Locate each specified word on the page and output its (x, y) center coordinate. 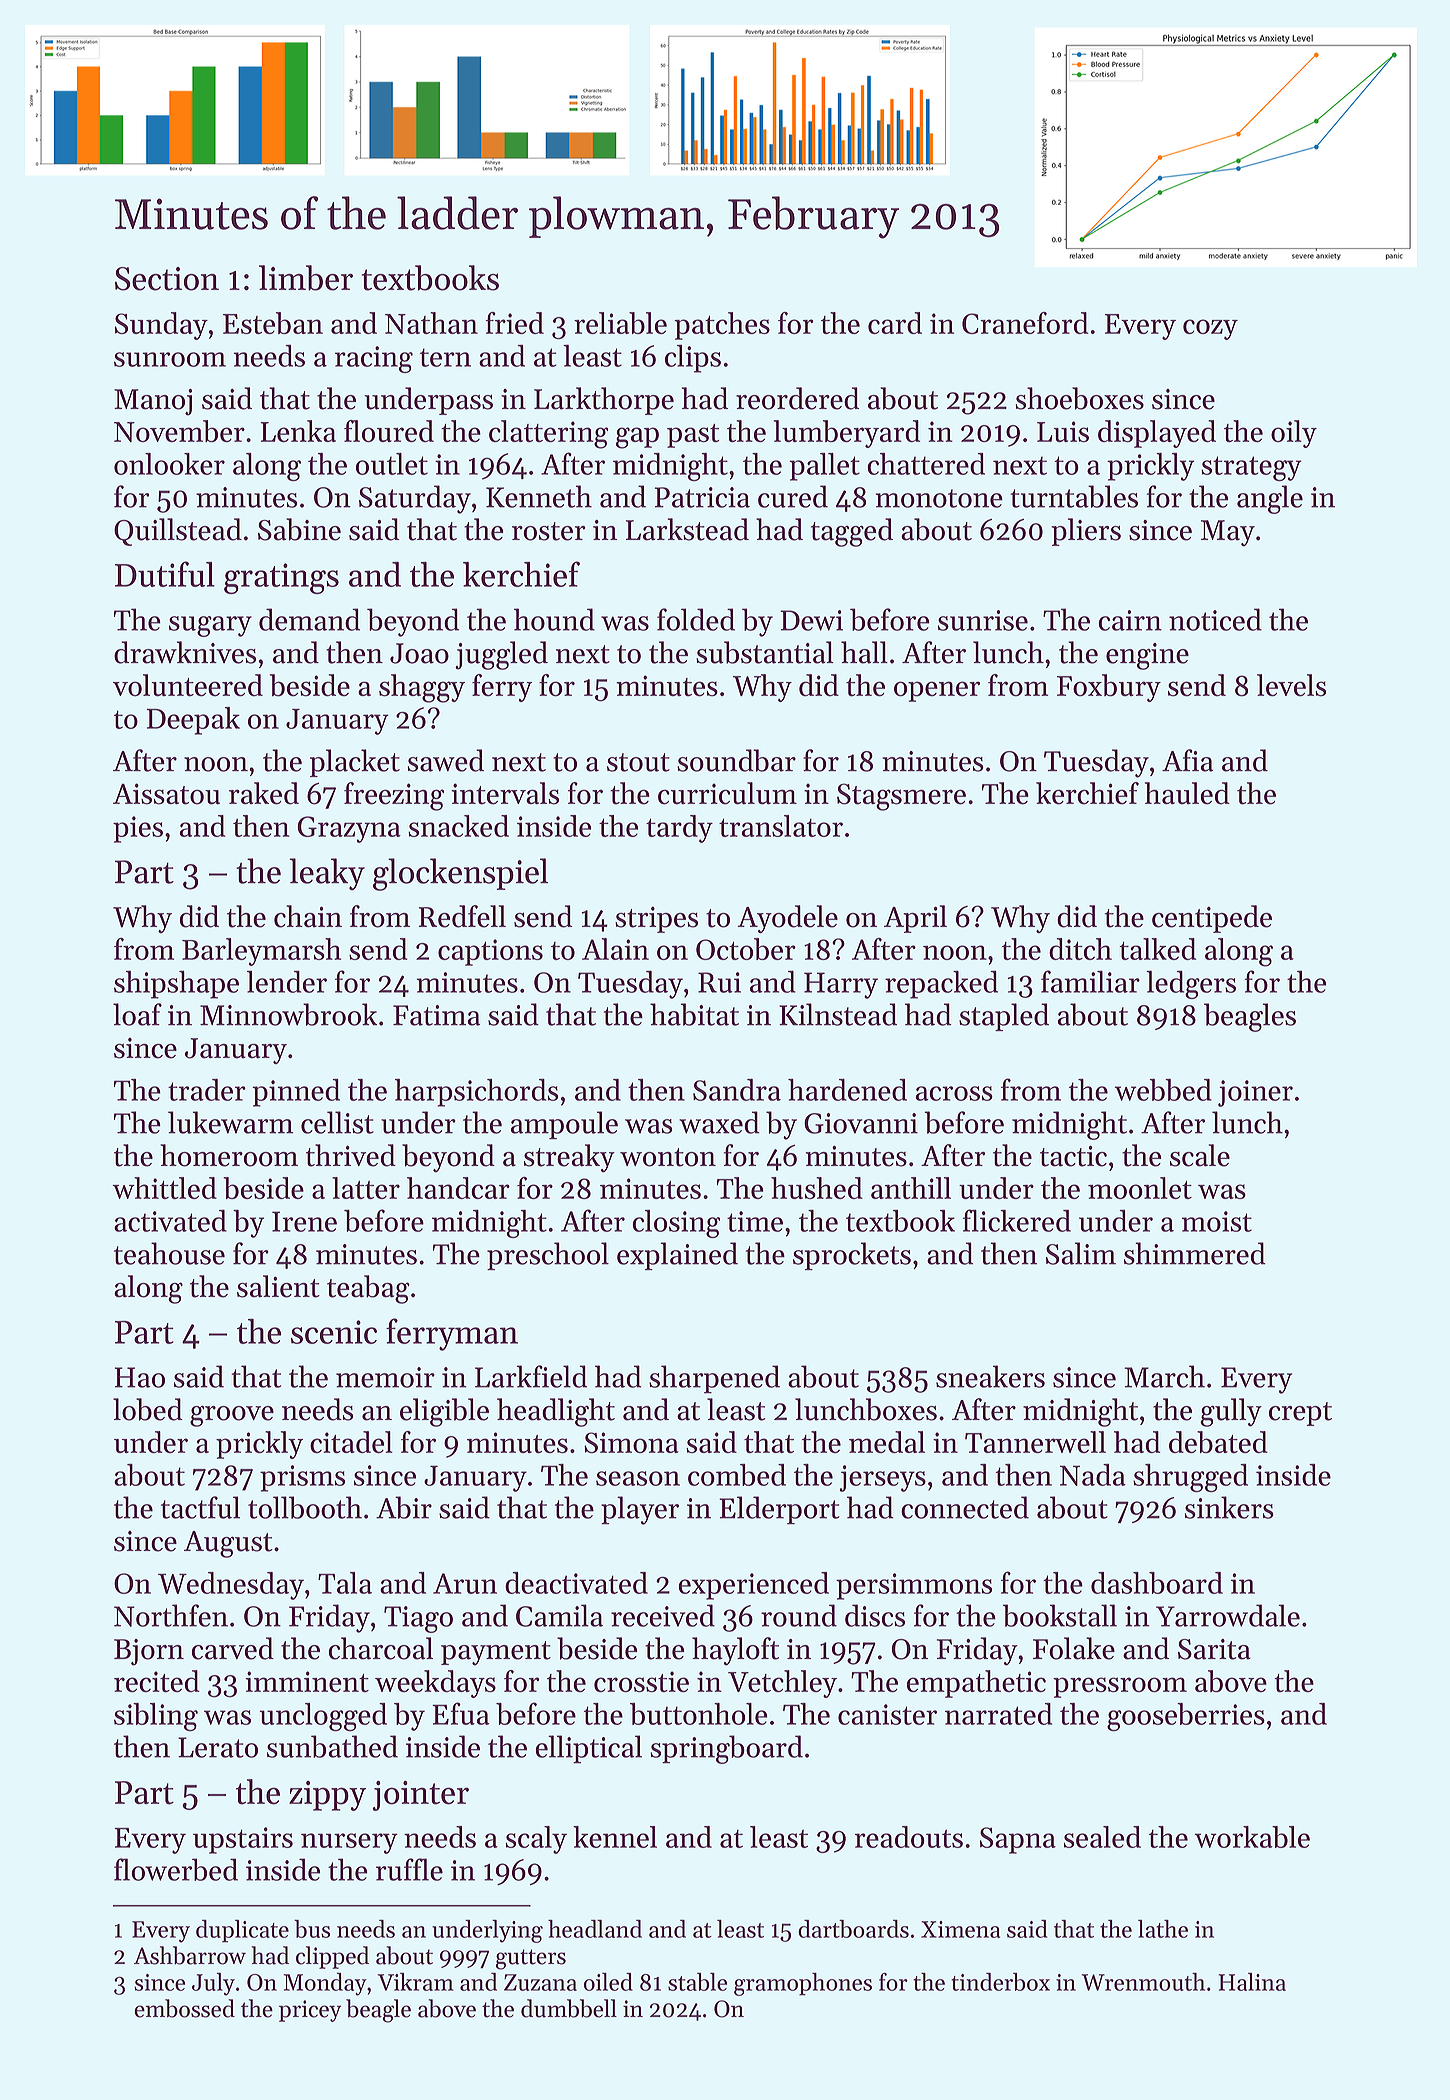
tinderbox (1000, 1982)
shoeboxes (1080, 398)
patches (722, 326)
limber (306, 278)
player (640, 1510)
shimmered (1195, 1253)
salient (278, 1286)
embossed (184, 2008)
